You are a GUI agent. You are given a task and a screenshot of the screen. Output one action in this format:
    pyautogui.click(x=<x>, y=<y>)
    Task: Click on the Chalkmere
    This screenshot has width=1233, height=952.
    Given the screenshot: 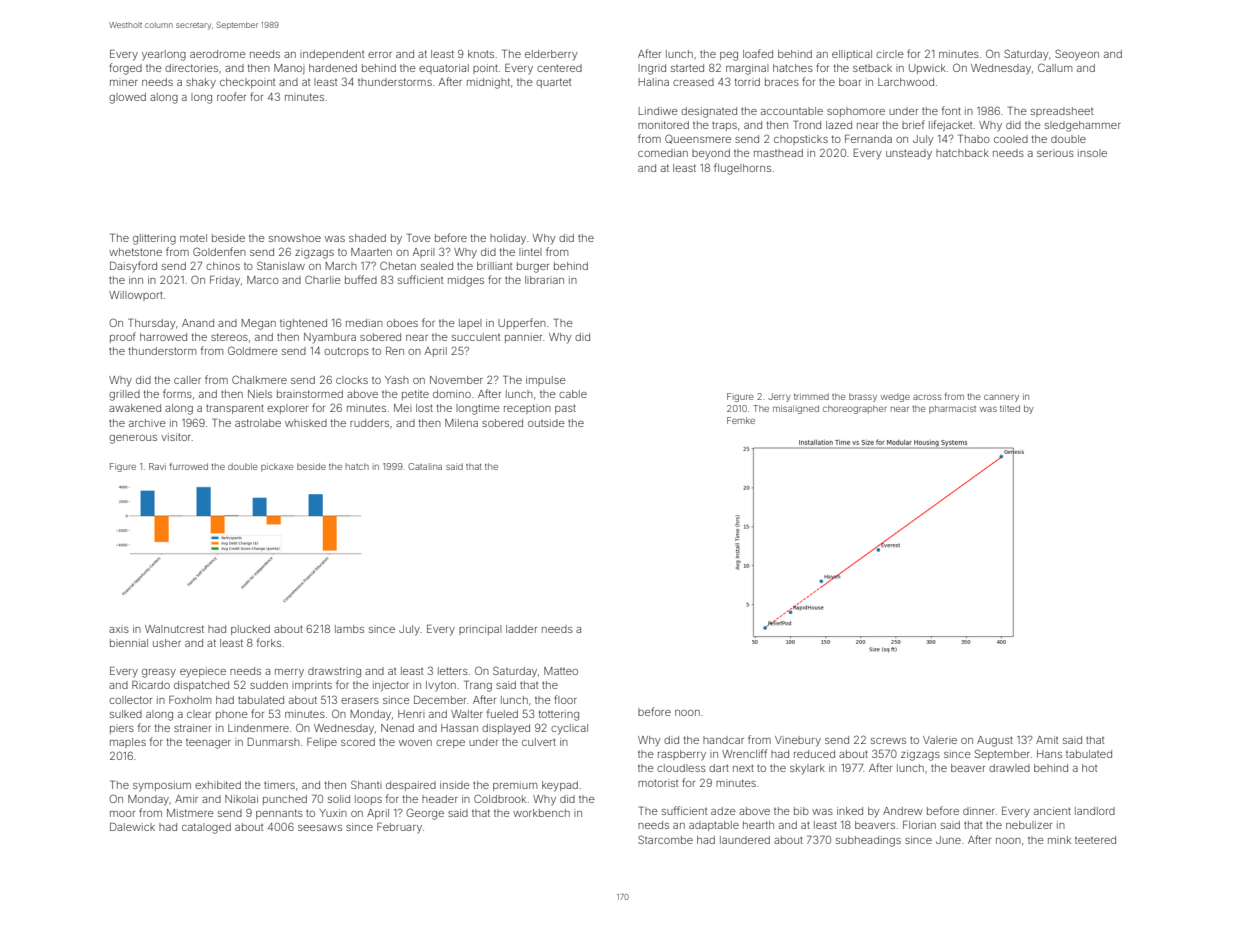 What is the action you would take?
    pyautogui.click(x=259, y=379)
